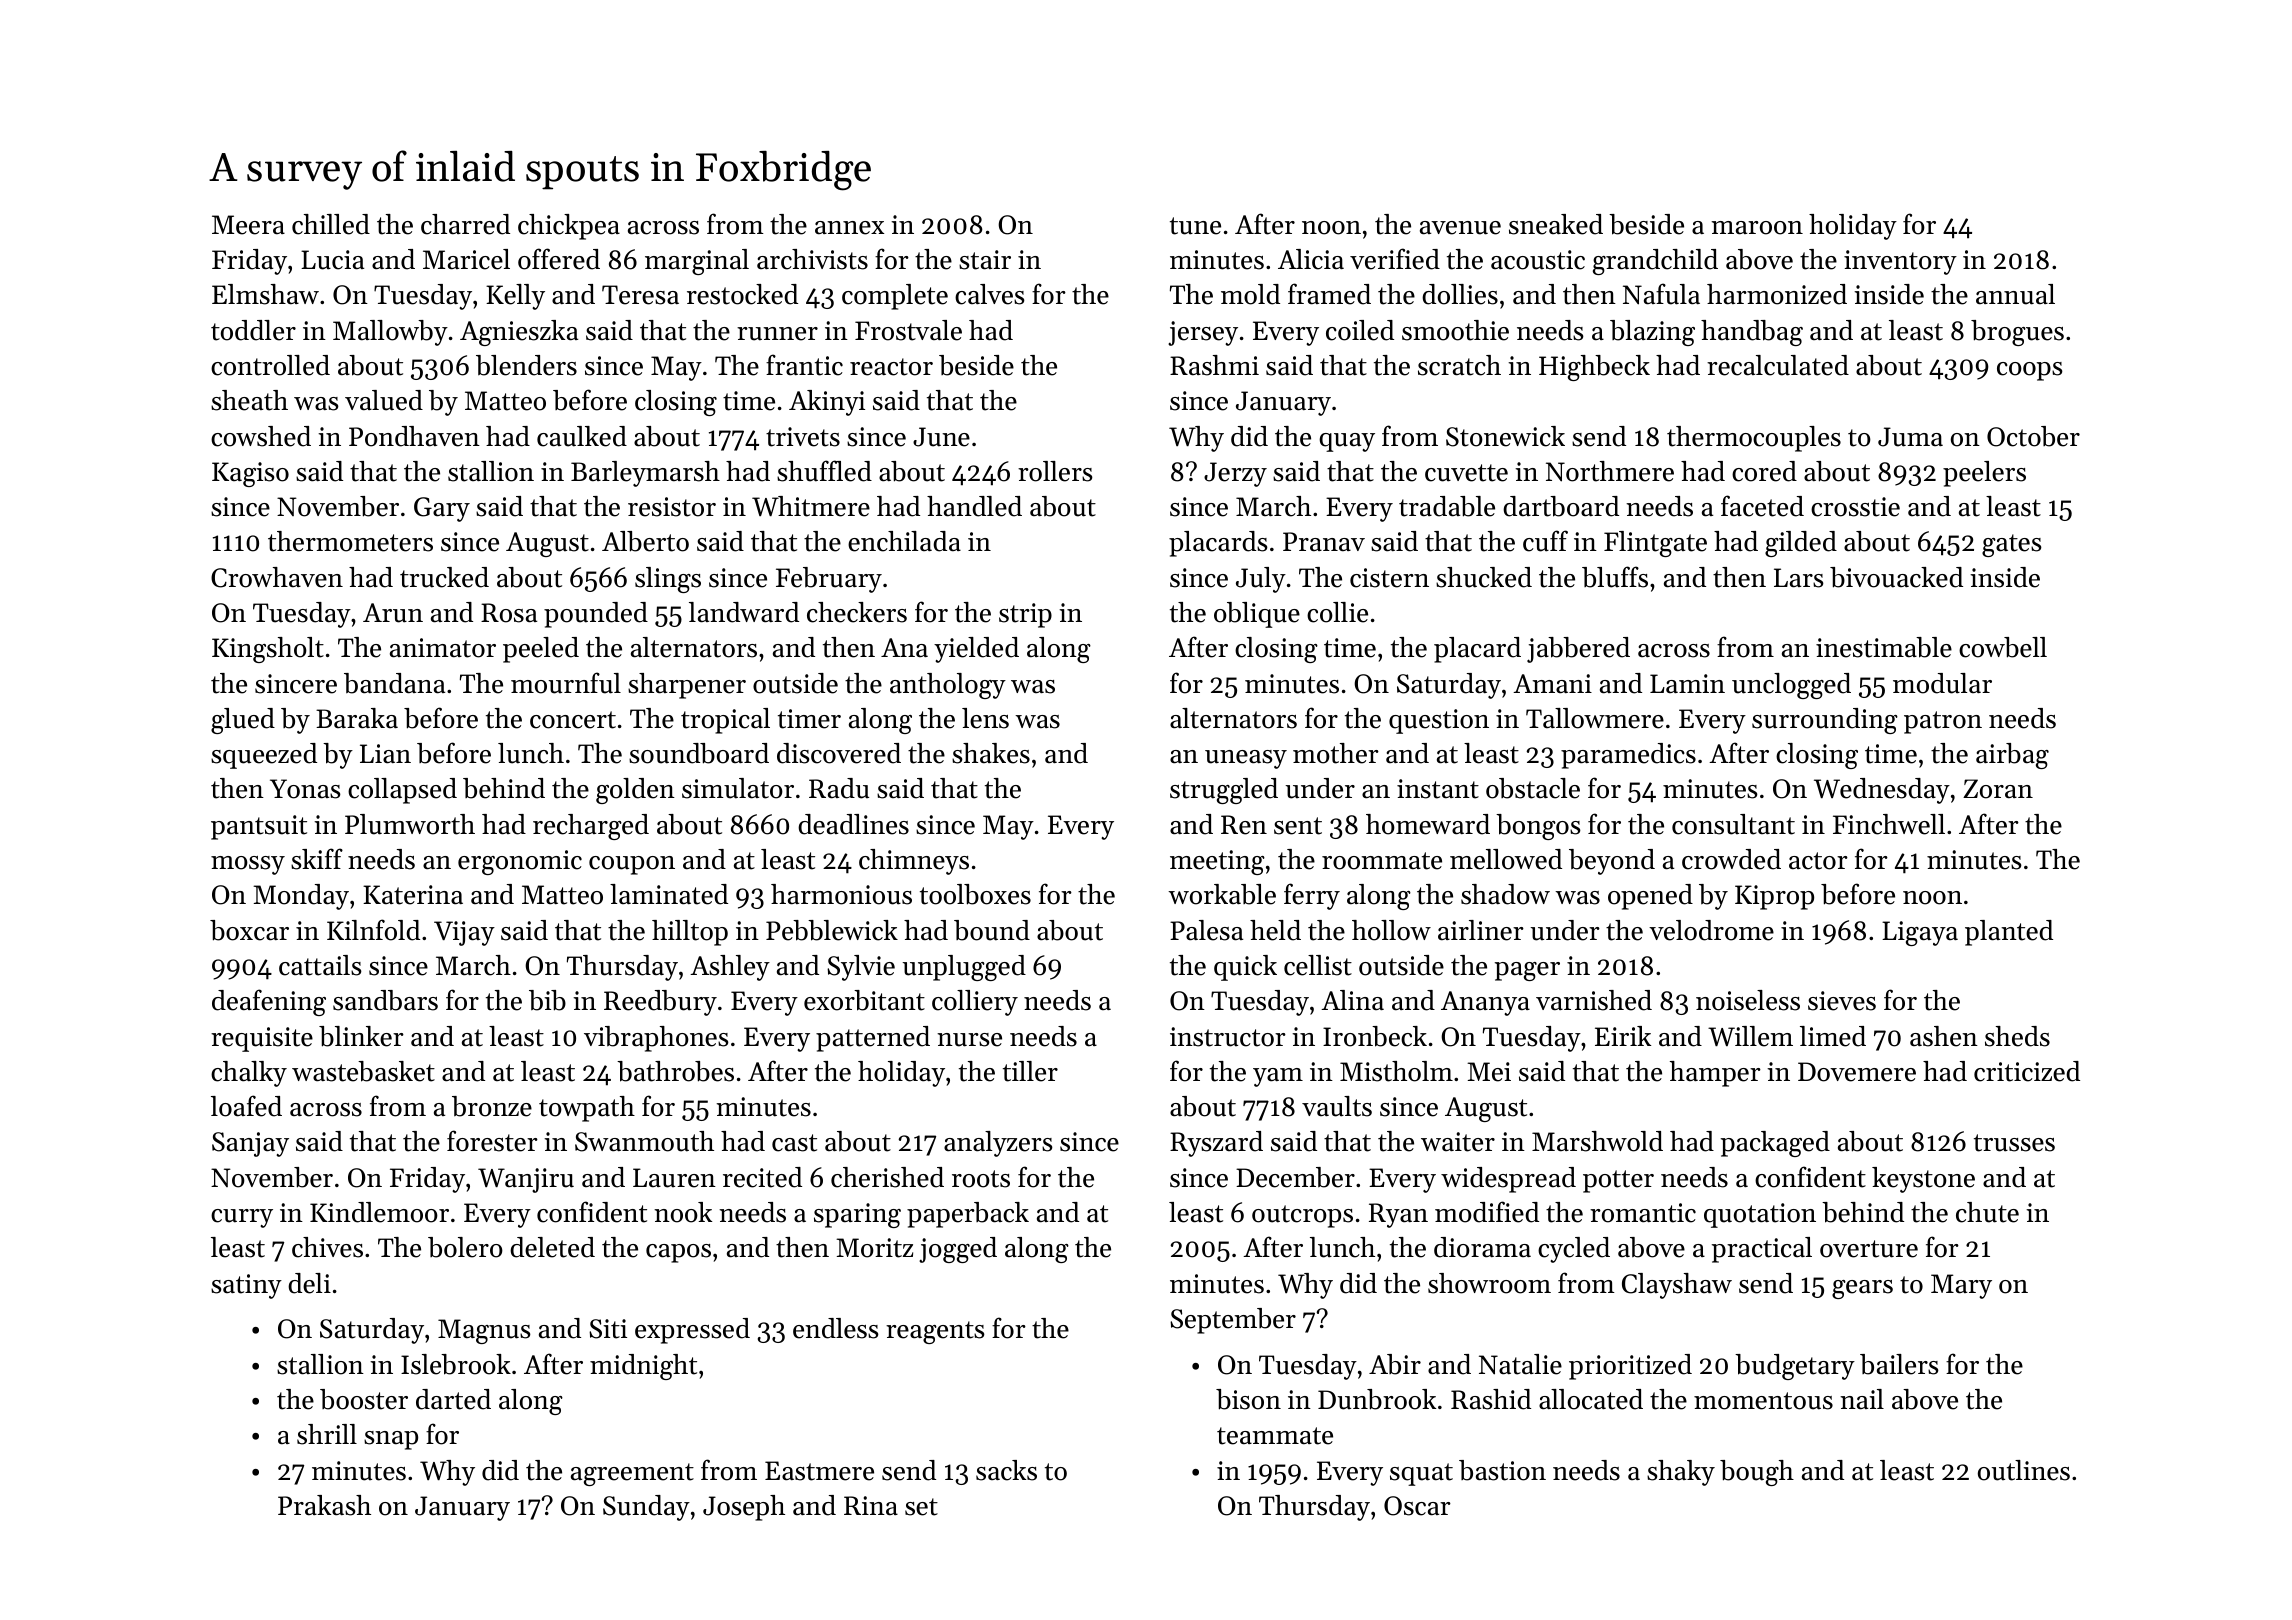  Describe the element at coordinates (849, 228) in the screenshot. I see `annex` at that location.
